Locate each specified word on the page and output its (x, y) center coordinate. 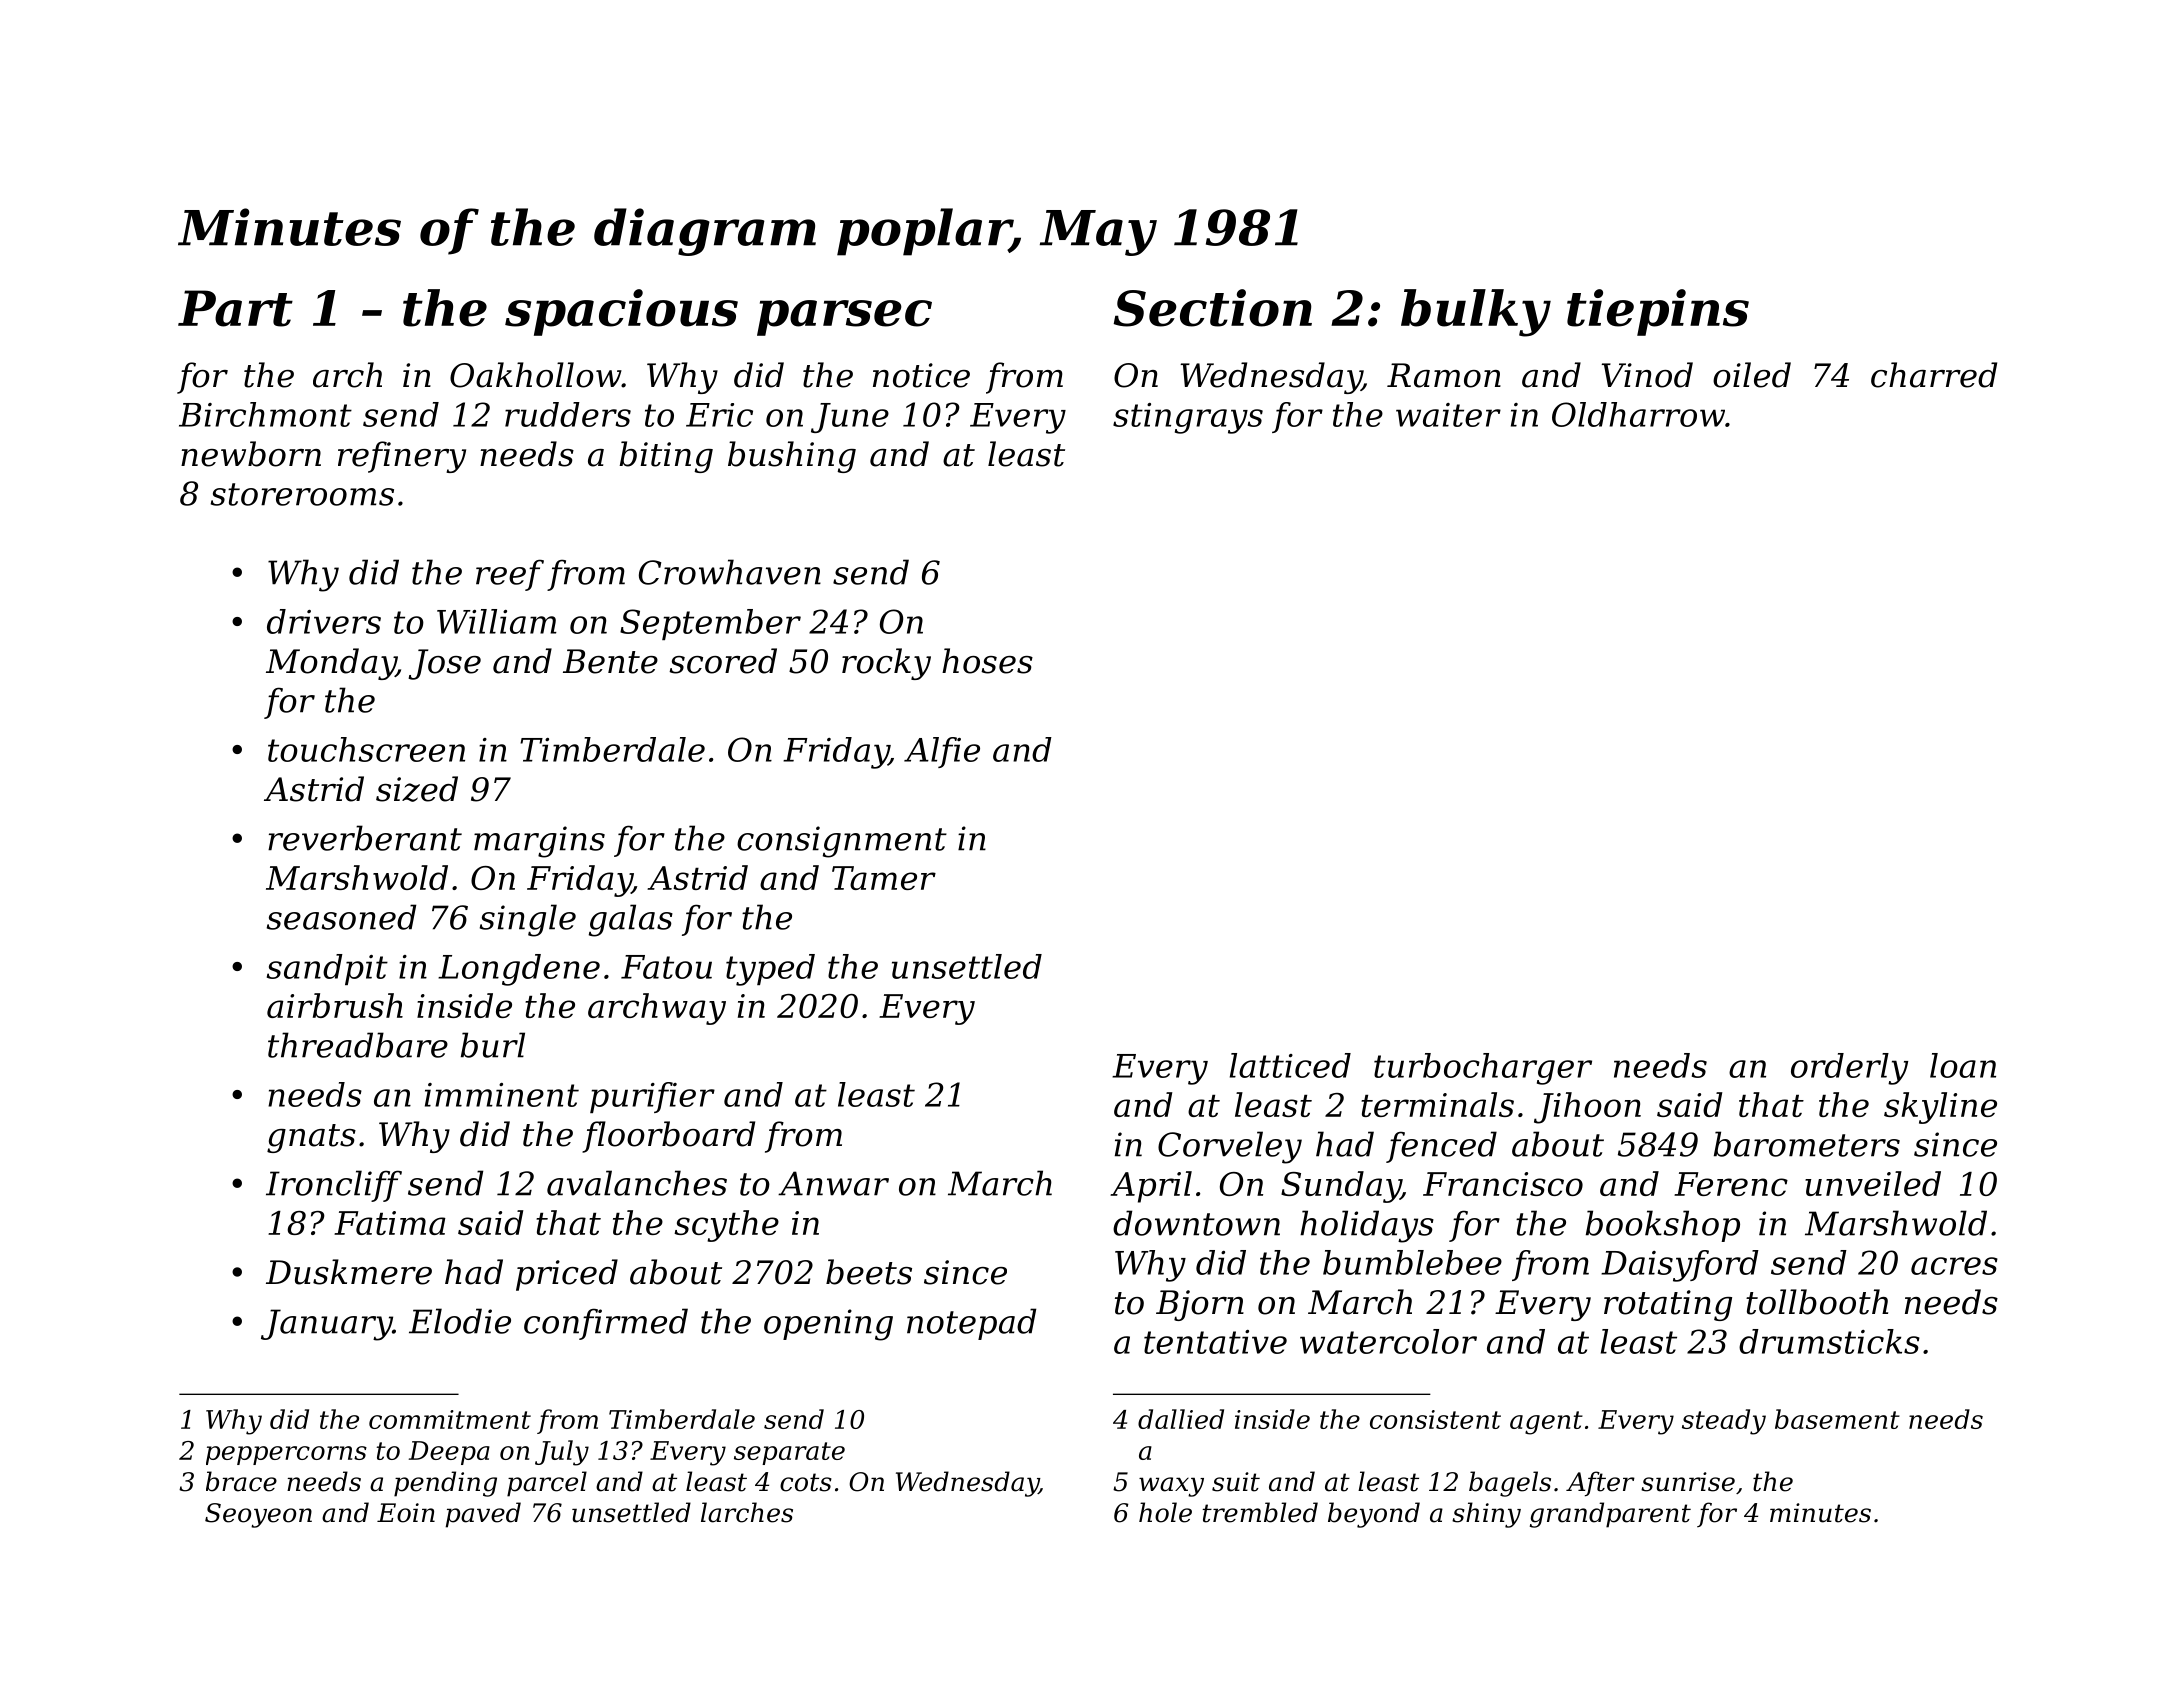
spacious (621, 312)
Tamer (884, 878)
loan (1963, 1065)
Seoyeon (258, 1515)
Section (1212, 308)
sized (417, 789)
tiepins (1658, 312)
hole (1165, 1512)
